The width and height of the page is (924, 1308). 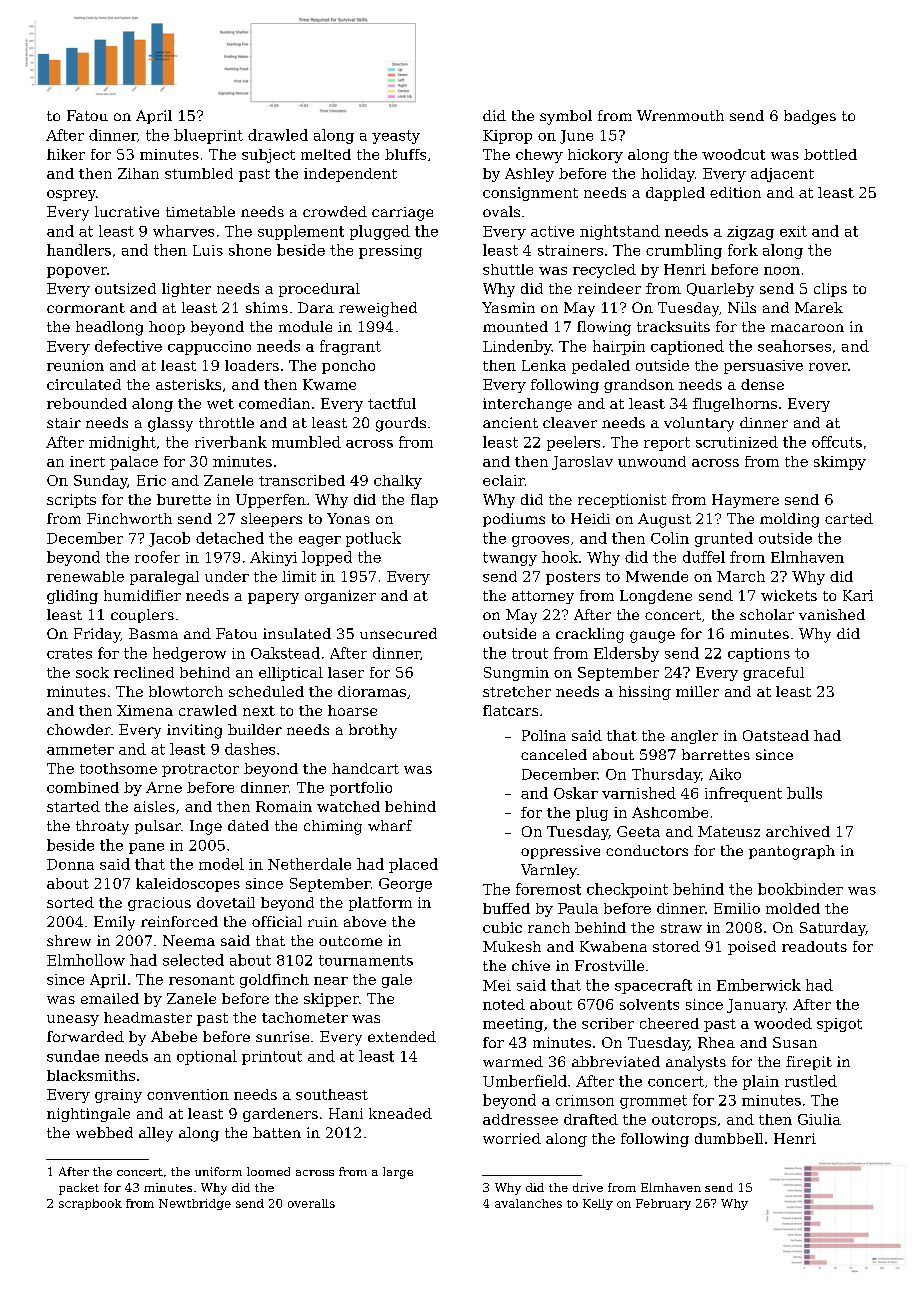 I want to click on procedural, so click(x=319, y=290).
